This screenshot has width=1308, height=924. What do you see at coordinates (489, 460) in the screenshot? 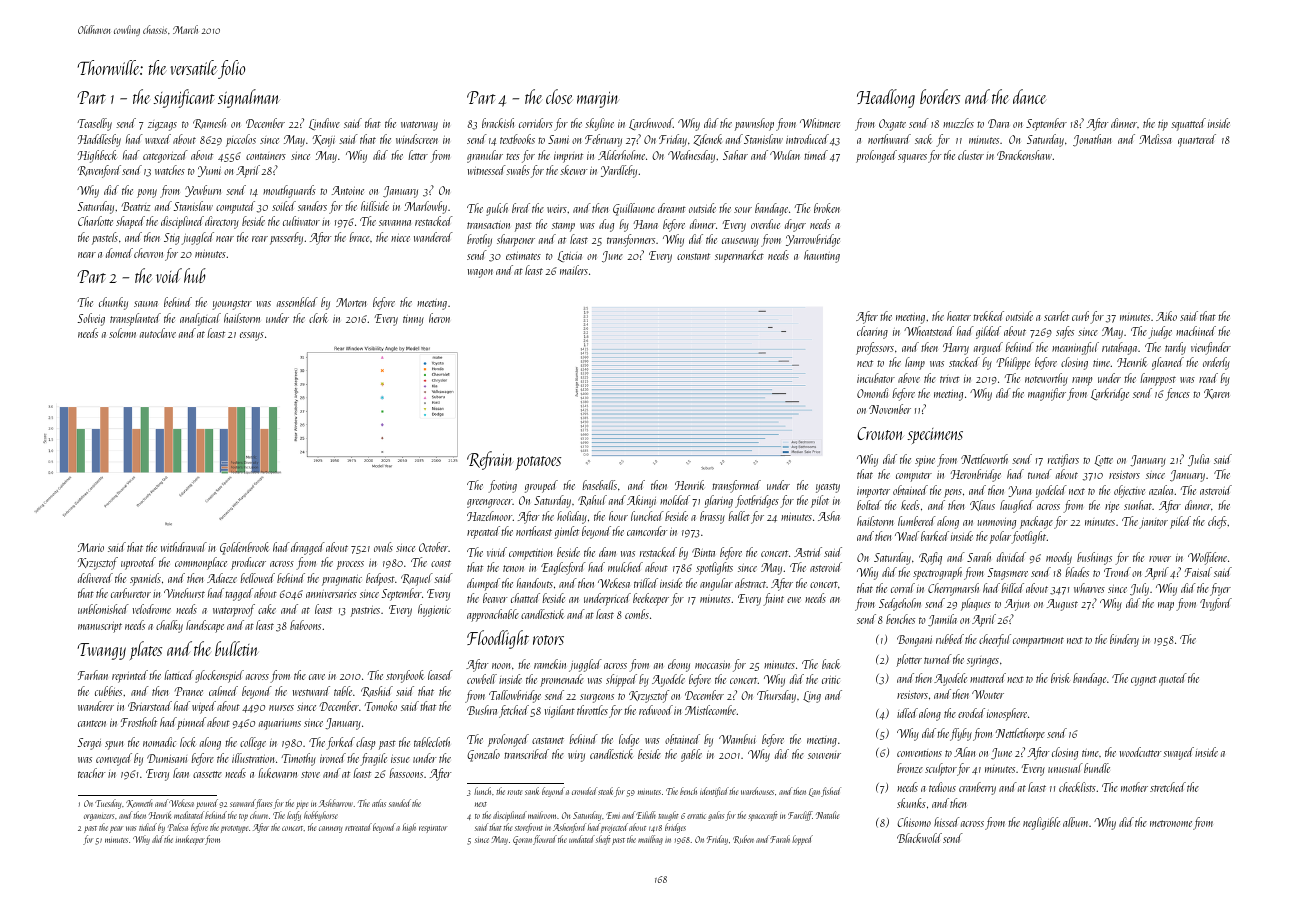
I see `Refrain` at bounding box center [489, 460].
